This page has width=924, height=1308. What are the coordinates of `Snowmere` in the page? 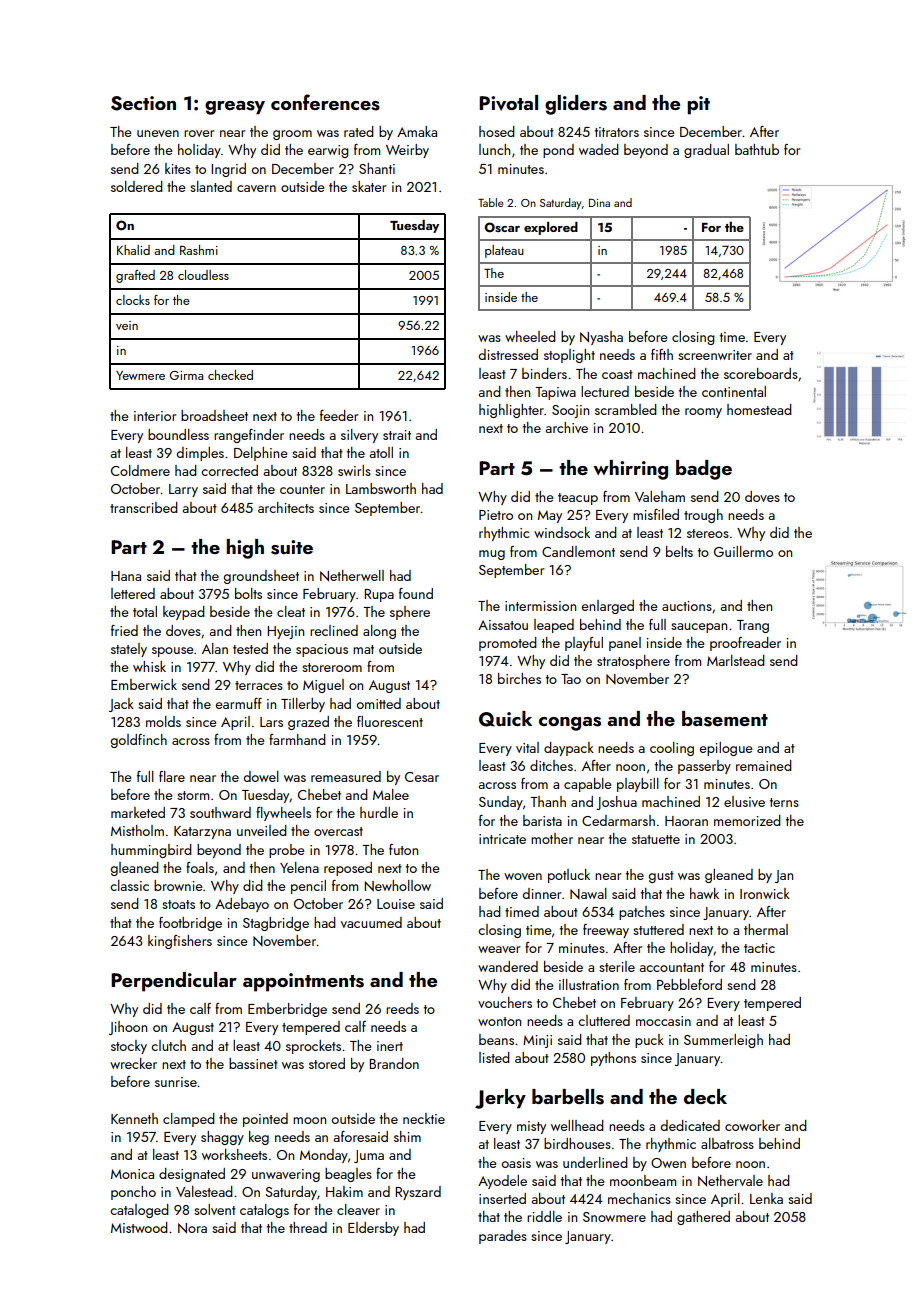 It's located at (614, 1217).
